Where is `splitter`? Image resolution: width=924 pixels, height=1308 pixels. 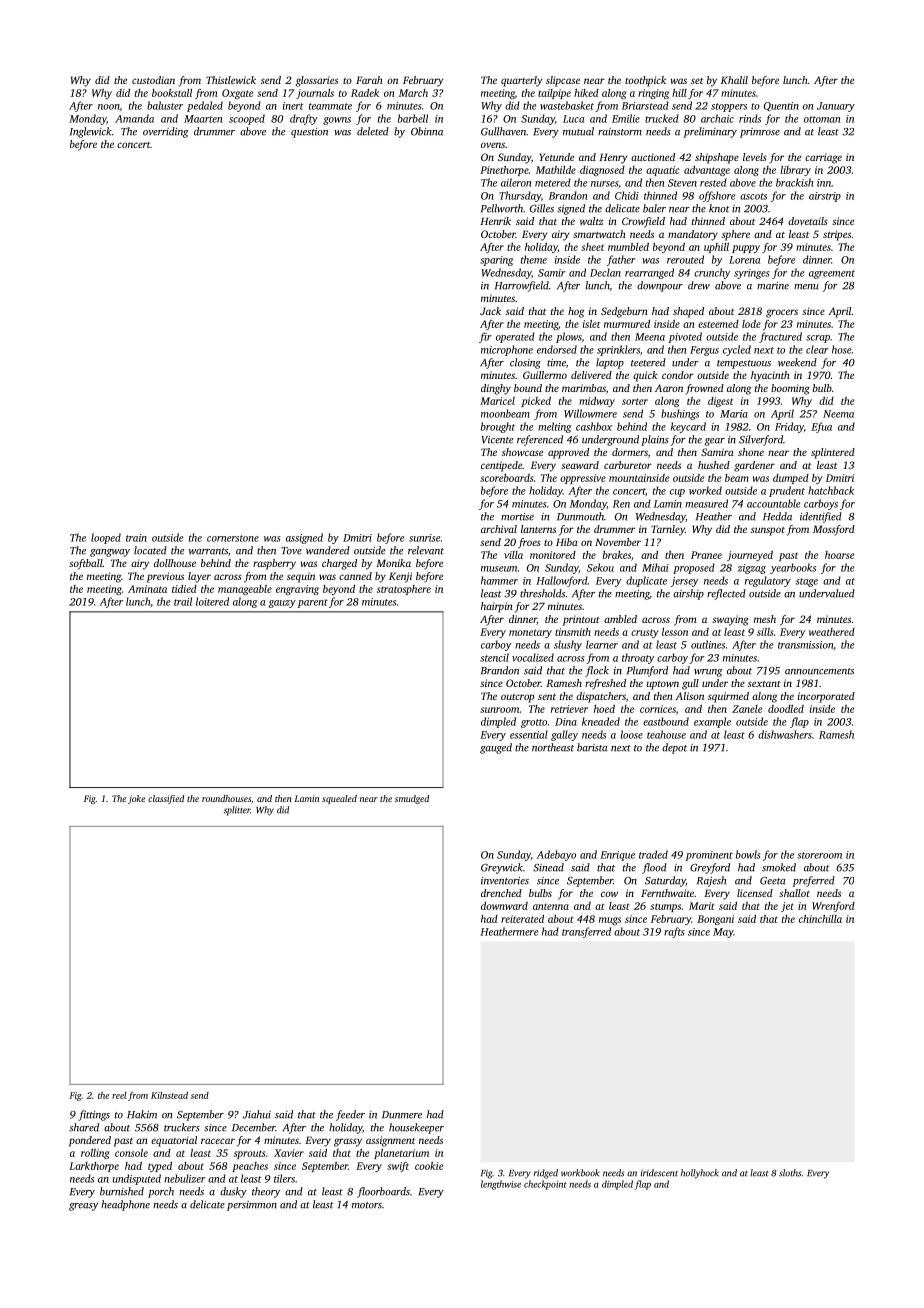 splitter is located at coordinates (237, 811).
